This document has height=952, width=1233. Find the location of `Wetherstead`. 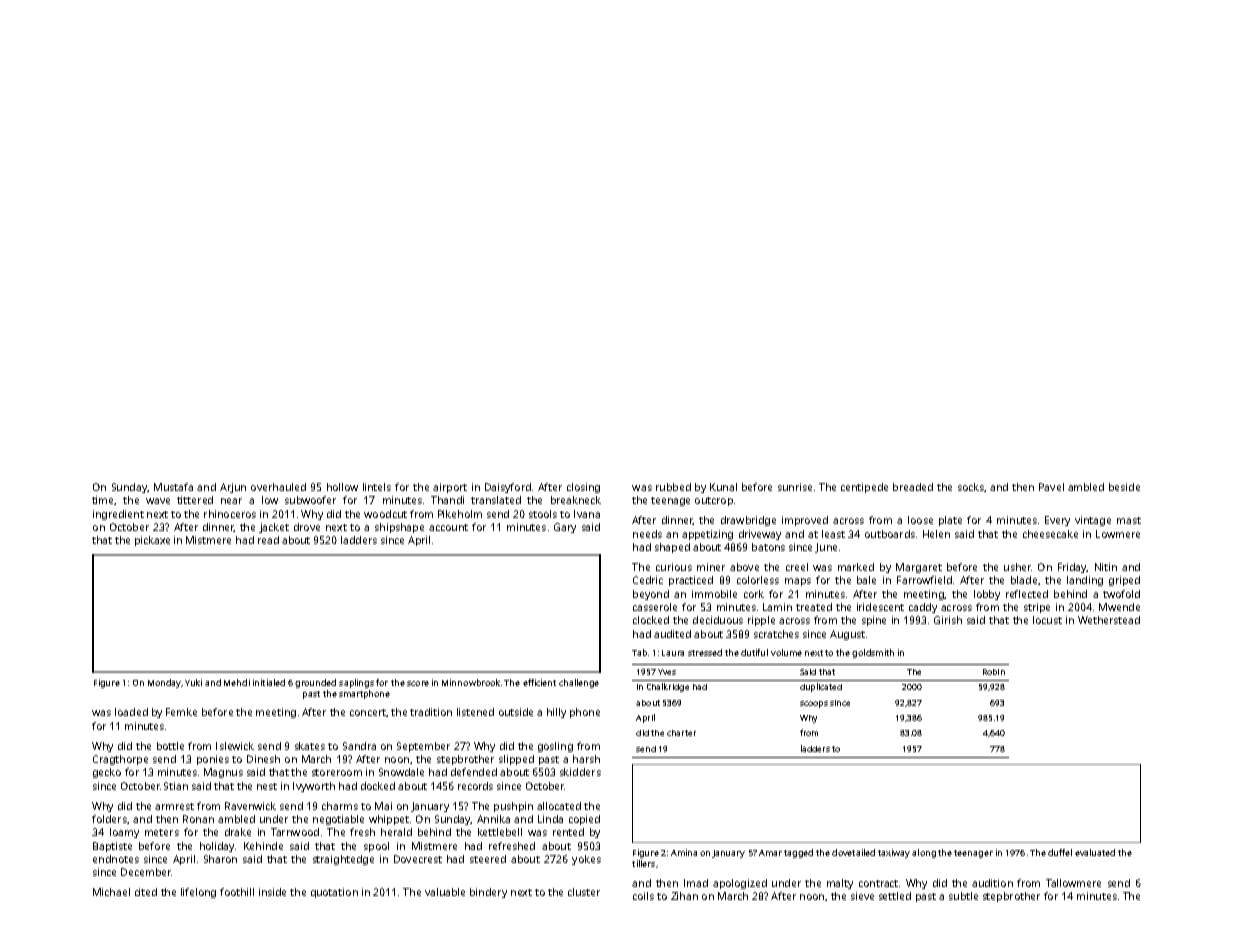

Wetherstead is located at coordinates (1109, 620).
